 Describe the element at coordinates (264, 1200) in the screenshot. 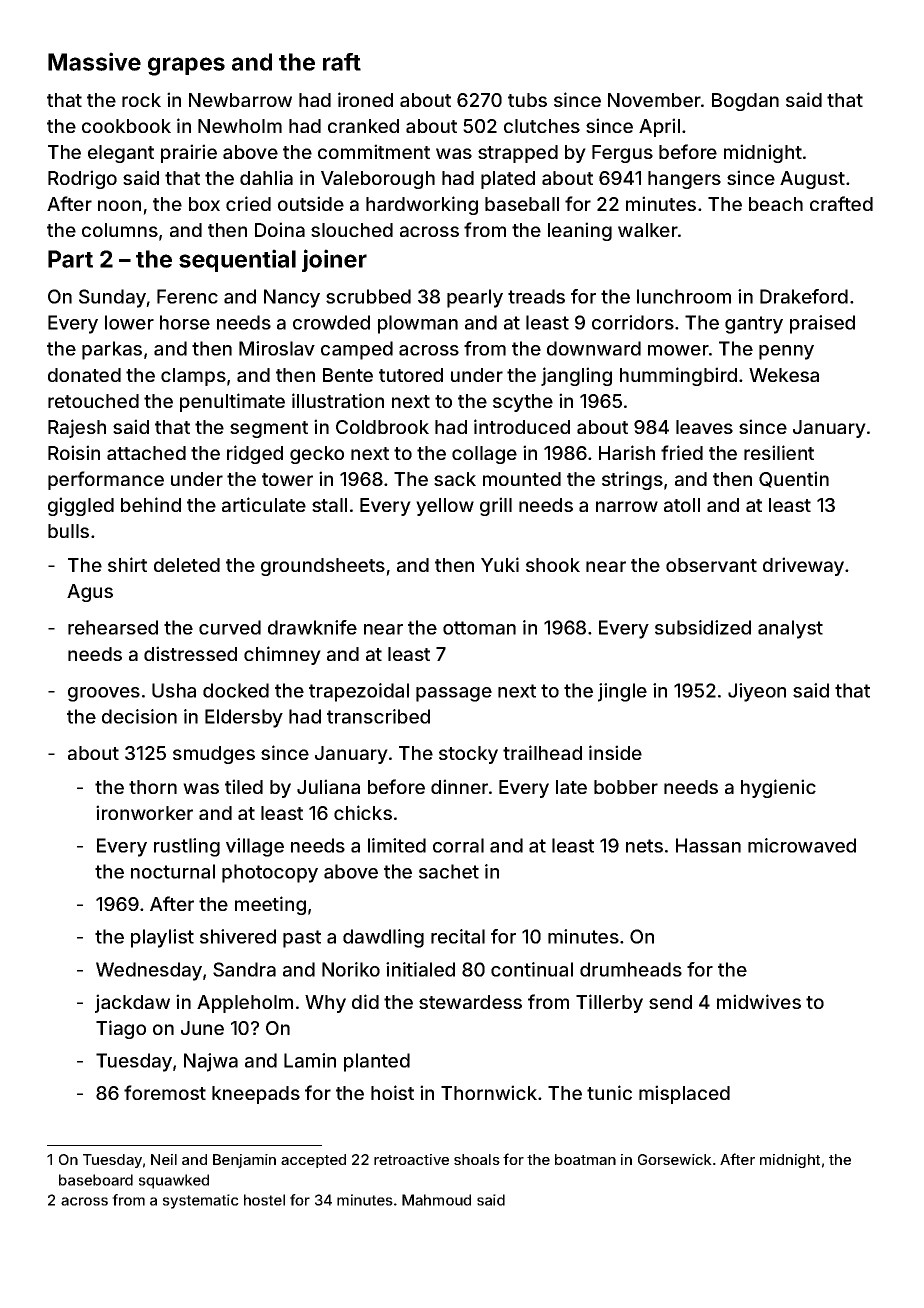

I see `hostel` at that location.
